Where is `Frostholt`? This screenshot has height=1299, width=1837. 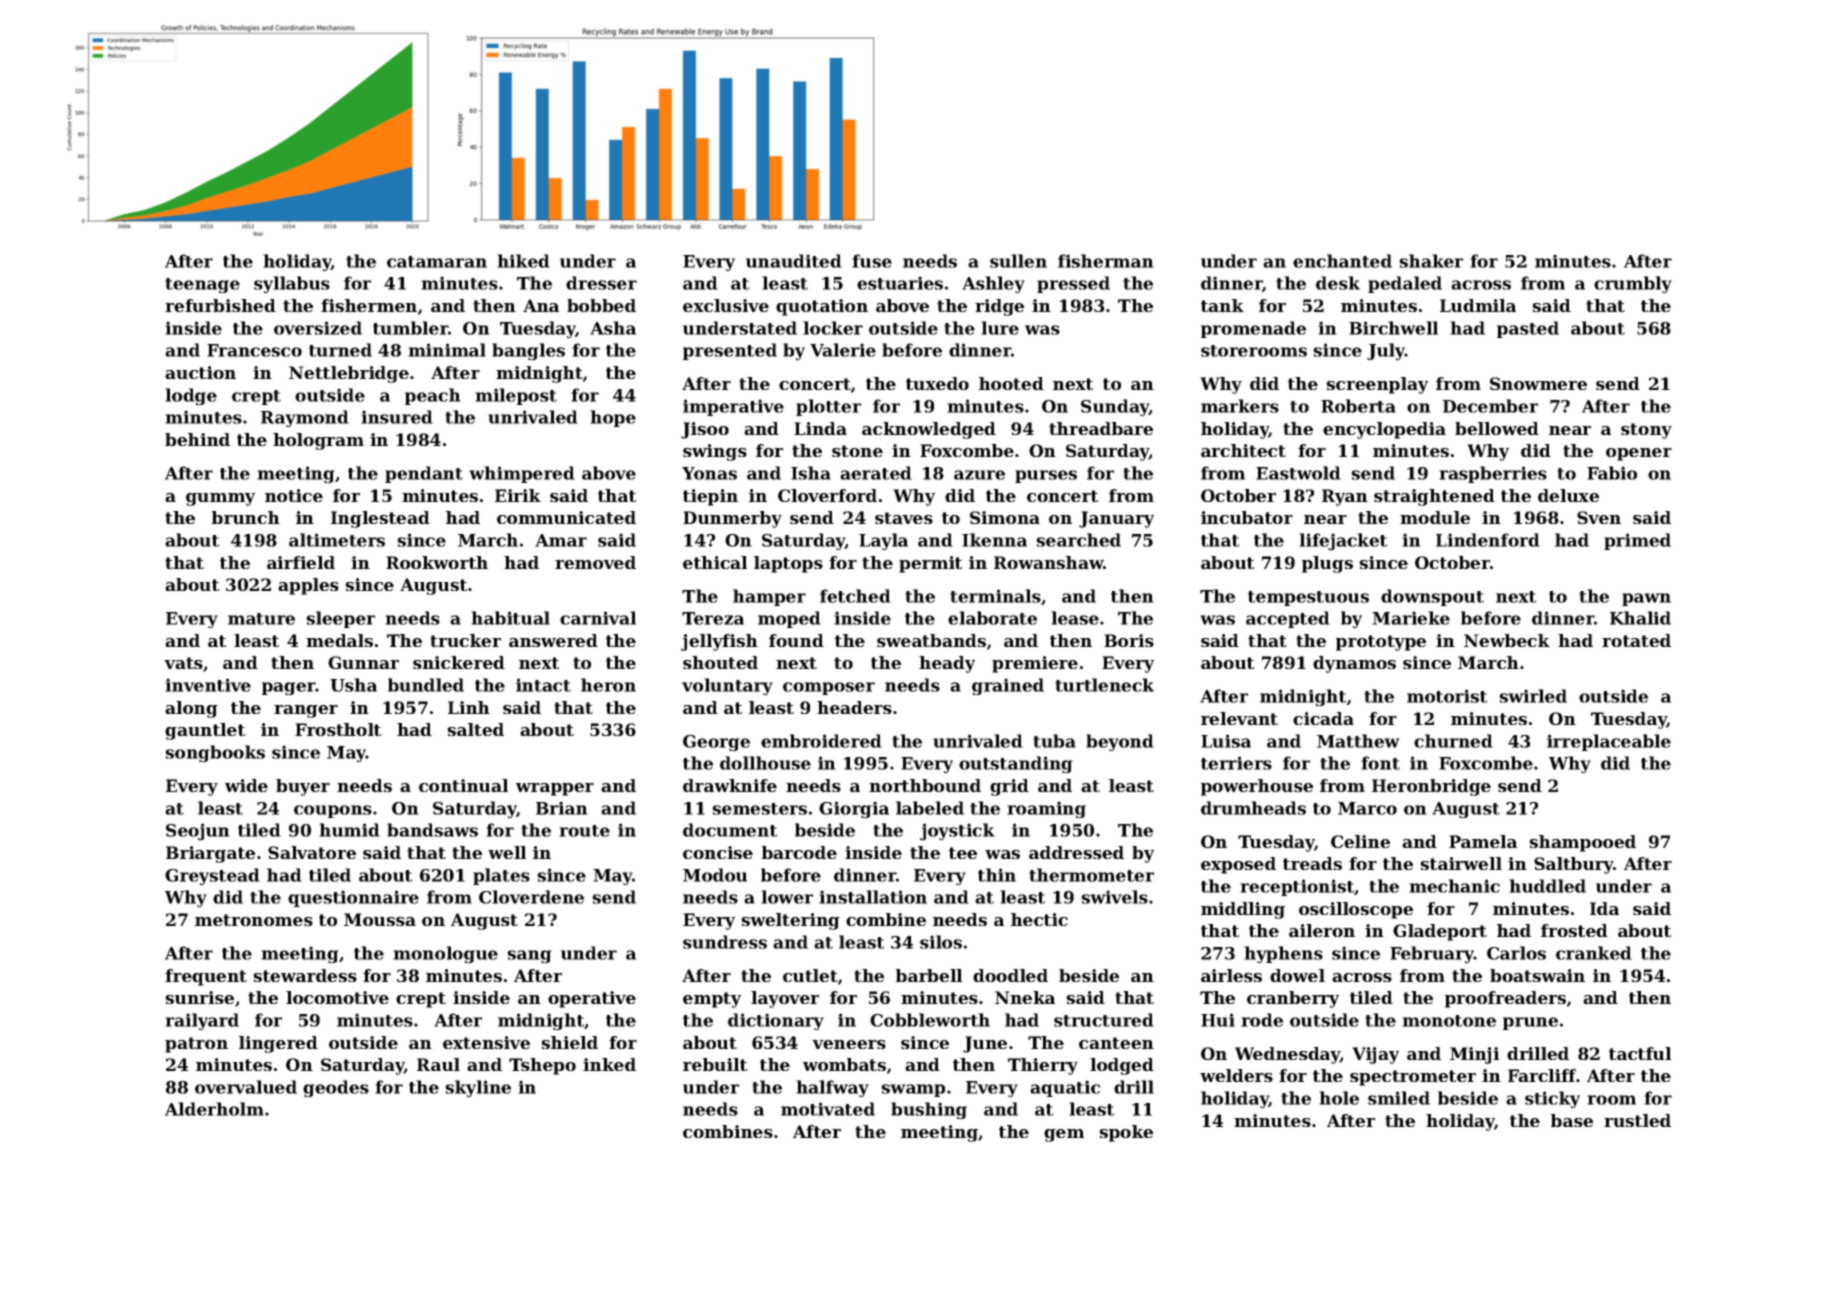
Frostholt is located at coordinates (338, 729).
